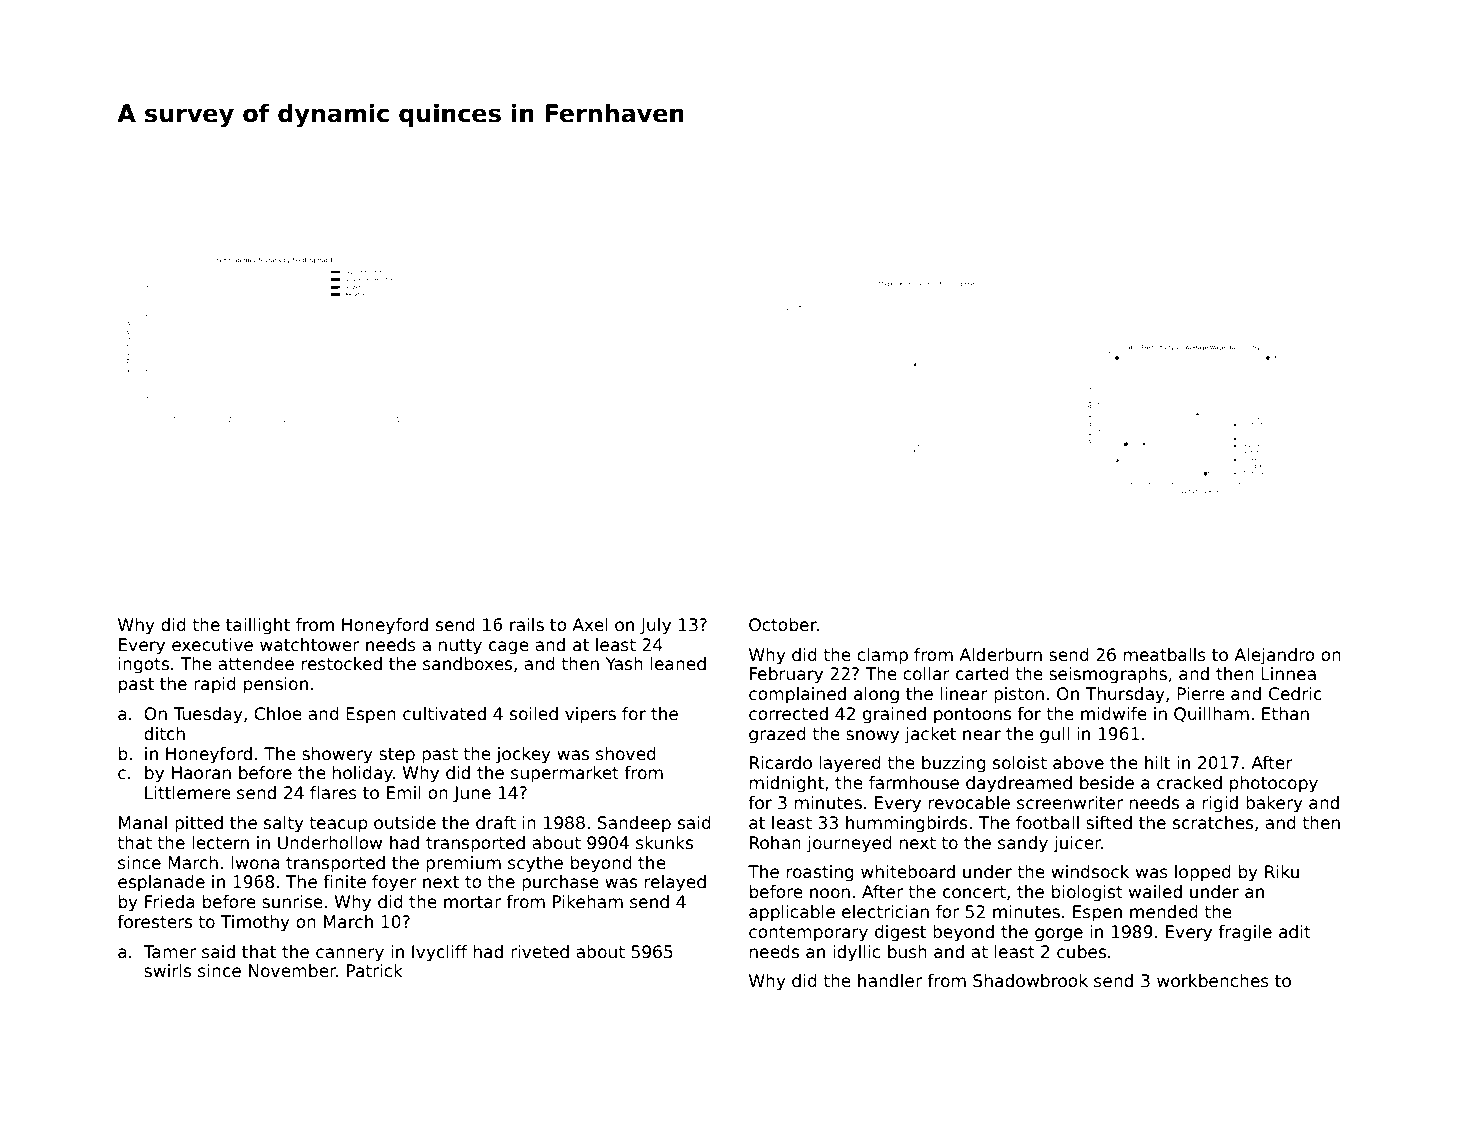 This document has width=1463, height=1130. What do you see at coordinates (201, 773) in the document?
I see `Haoran` at bounding box center [201, 773].
